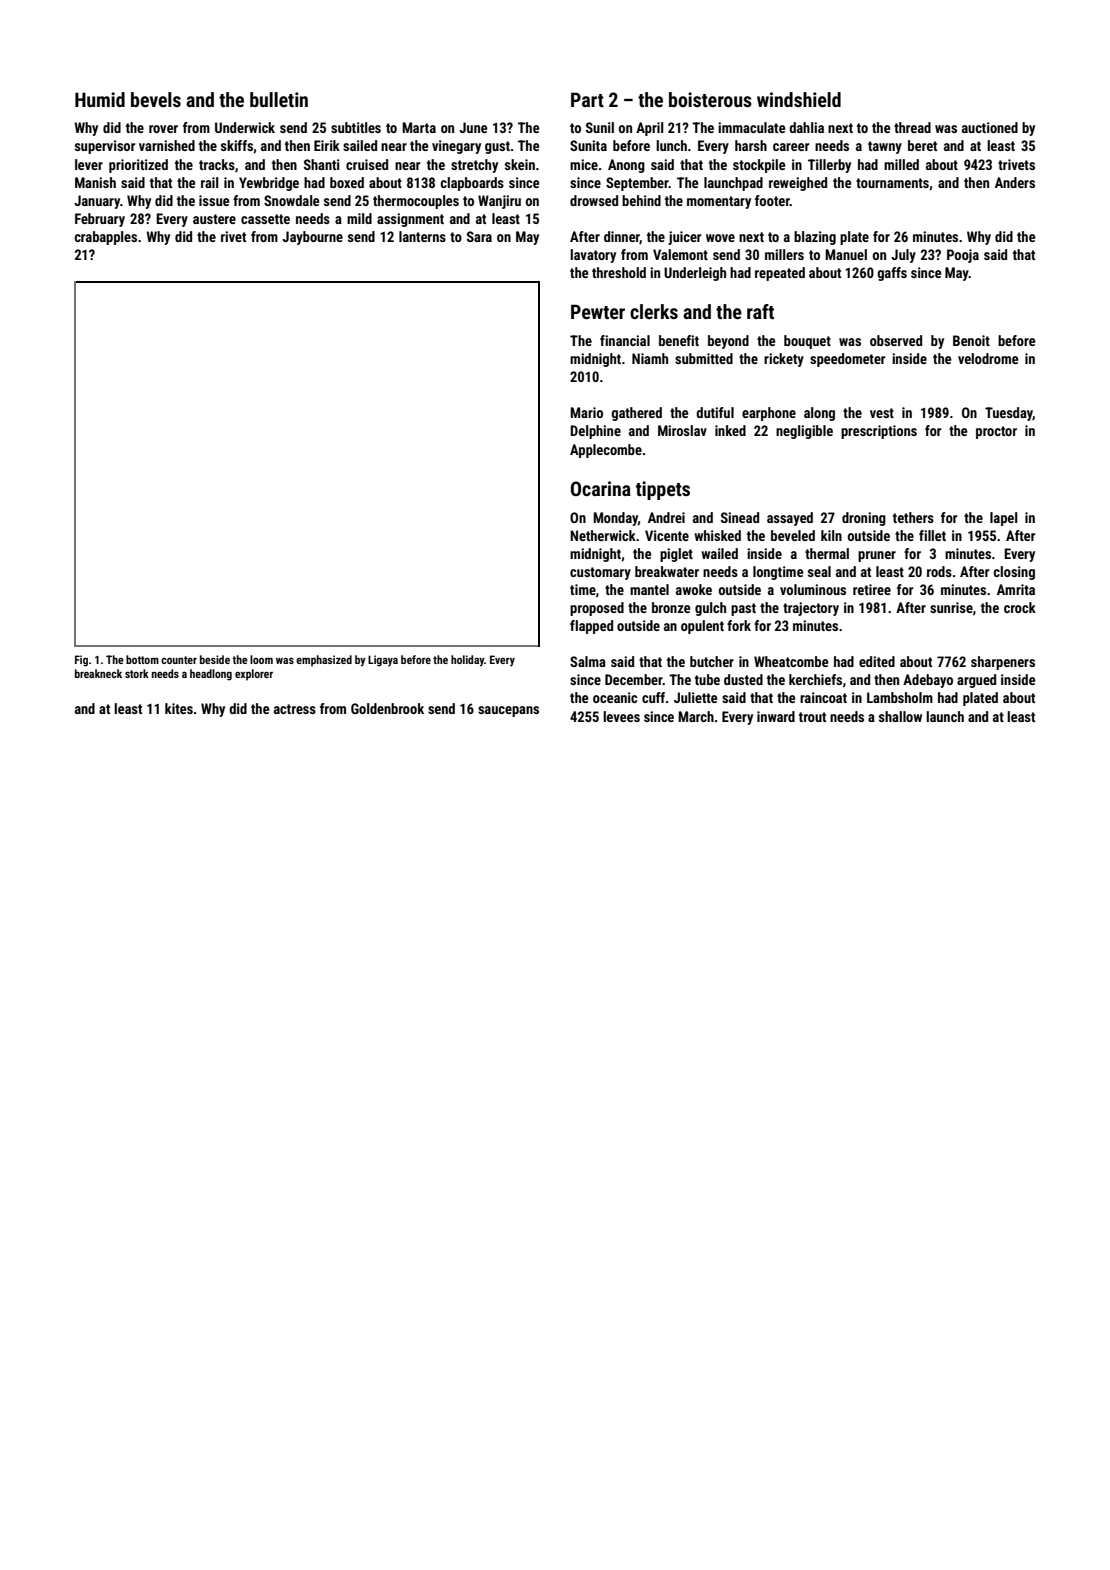  I want to click on bulletin, so click(279, 99).
